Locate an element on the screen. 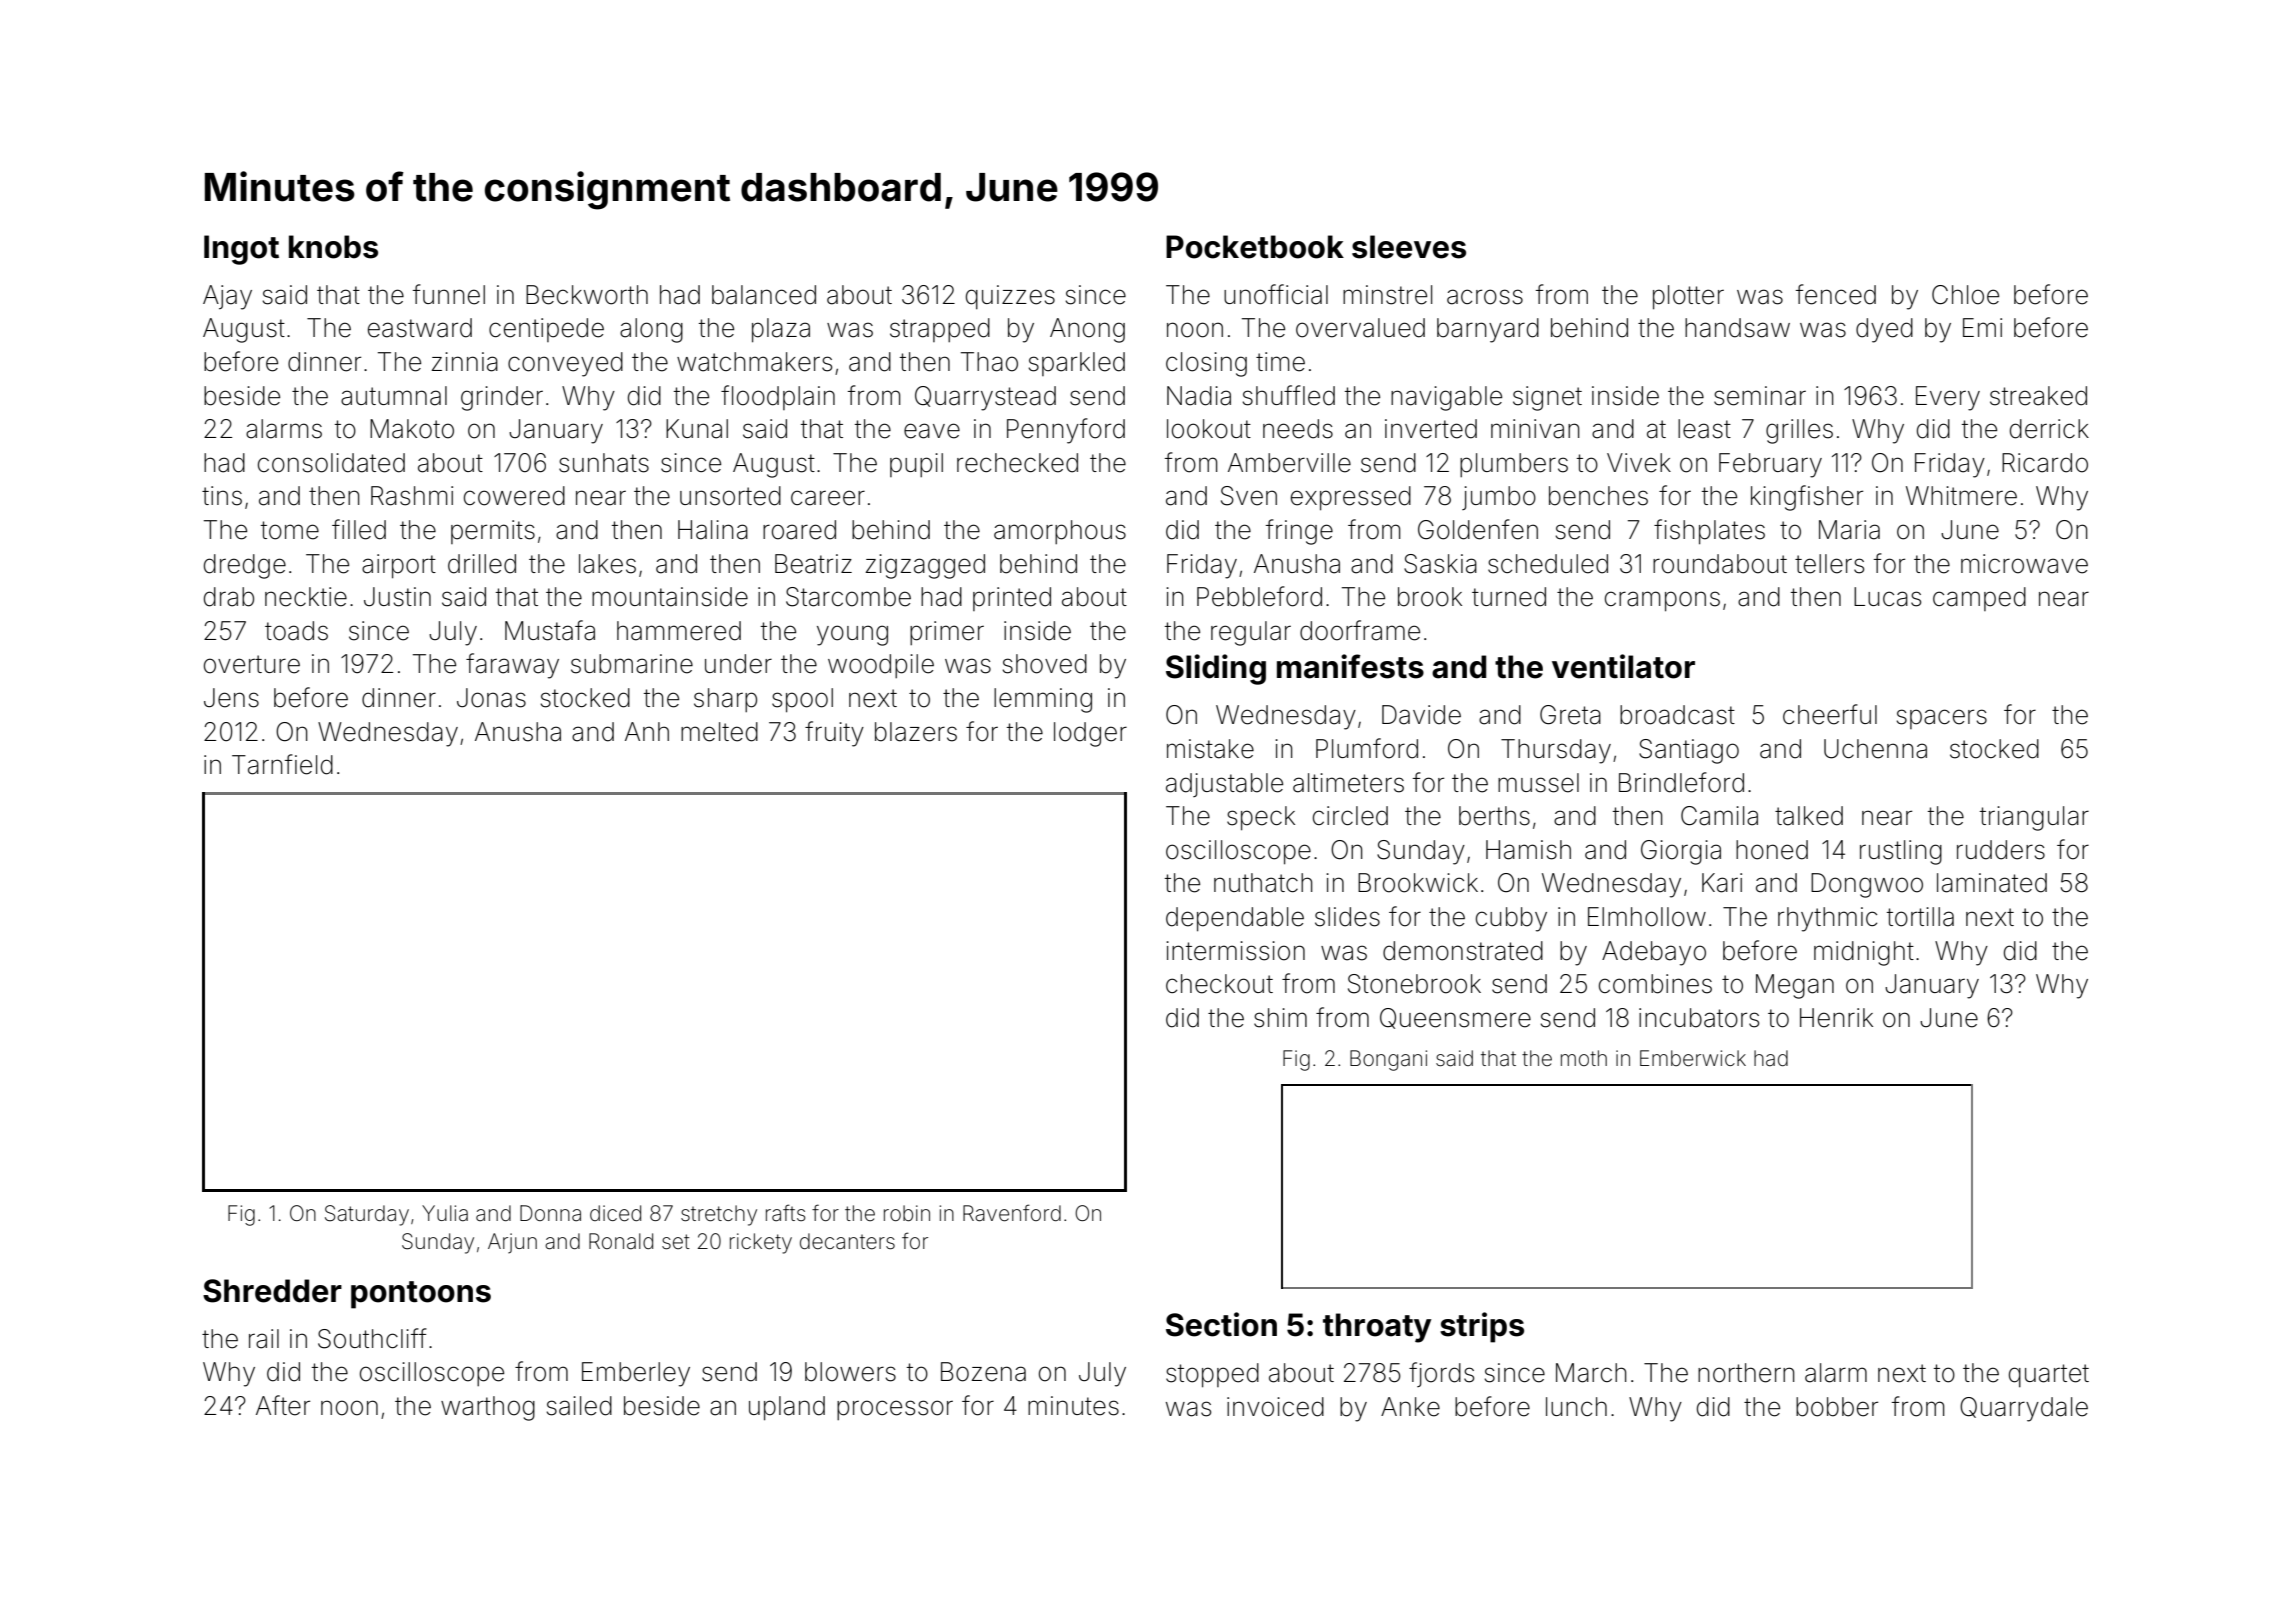  mussel is located at coordinates (1538, 783).
